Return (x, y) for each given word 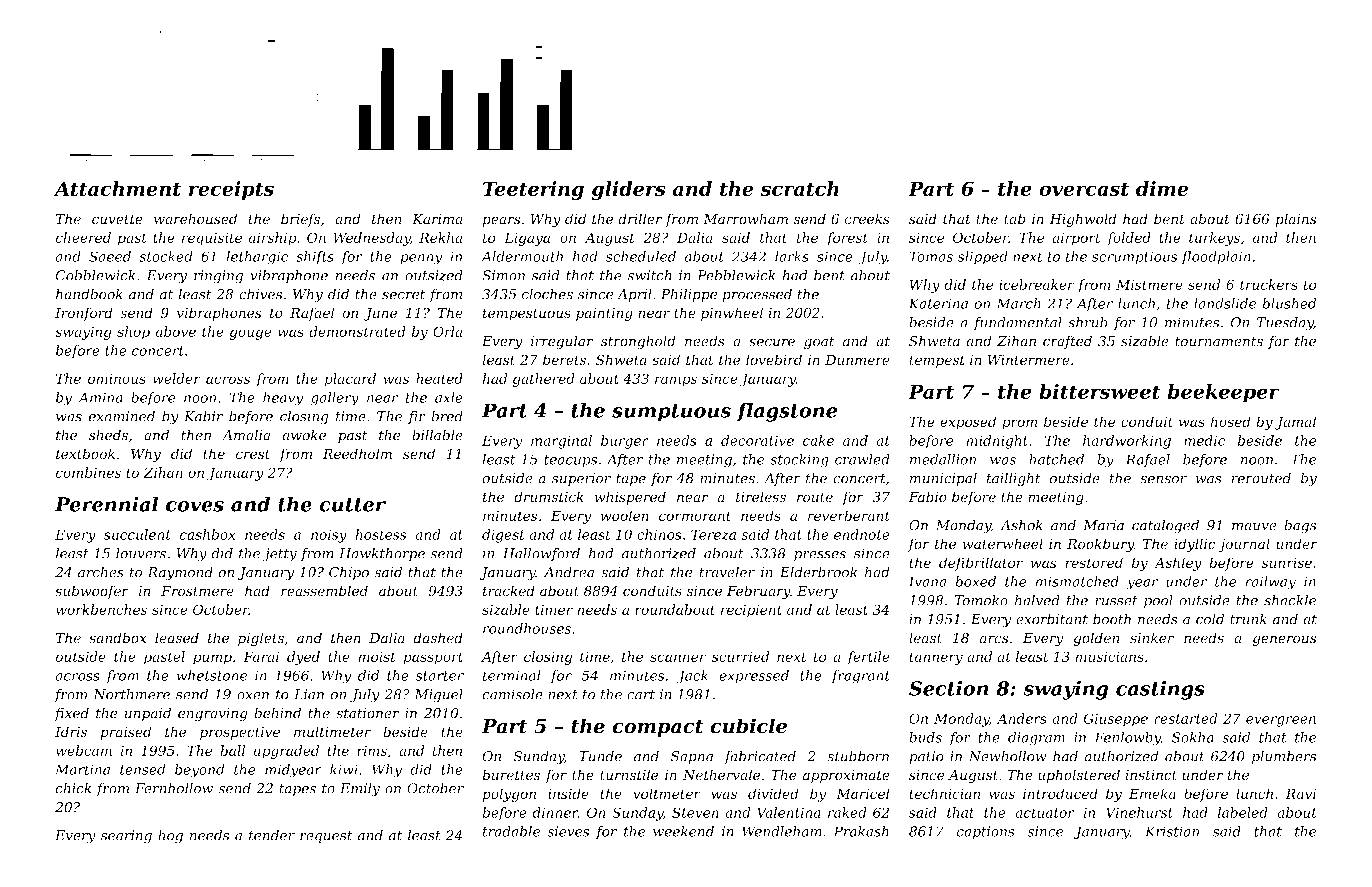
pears (501, 221)
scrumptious (1135, 258)
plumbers (1284, 757)
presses (820, 556)
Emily (360, 790)
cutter (352, 505)
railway (1270, 583)
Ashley (1178, 564)
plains (1296, 220)
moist (376, 657)
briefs (300, 220)
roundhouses (527, 628)
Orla (447, 331)
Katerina (938, 303)
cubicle (748, 726)
